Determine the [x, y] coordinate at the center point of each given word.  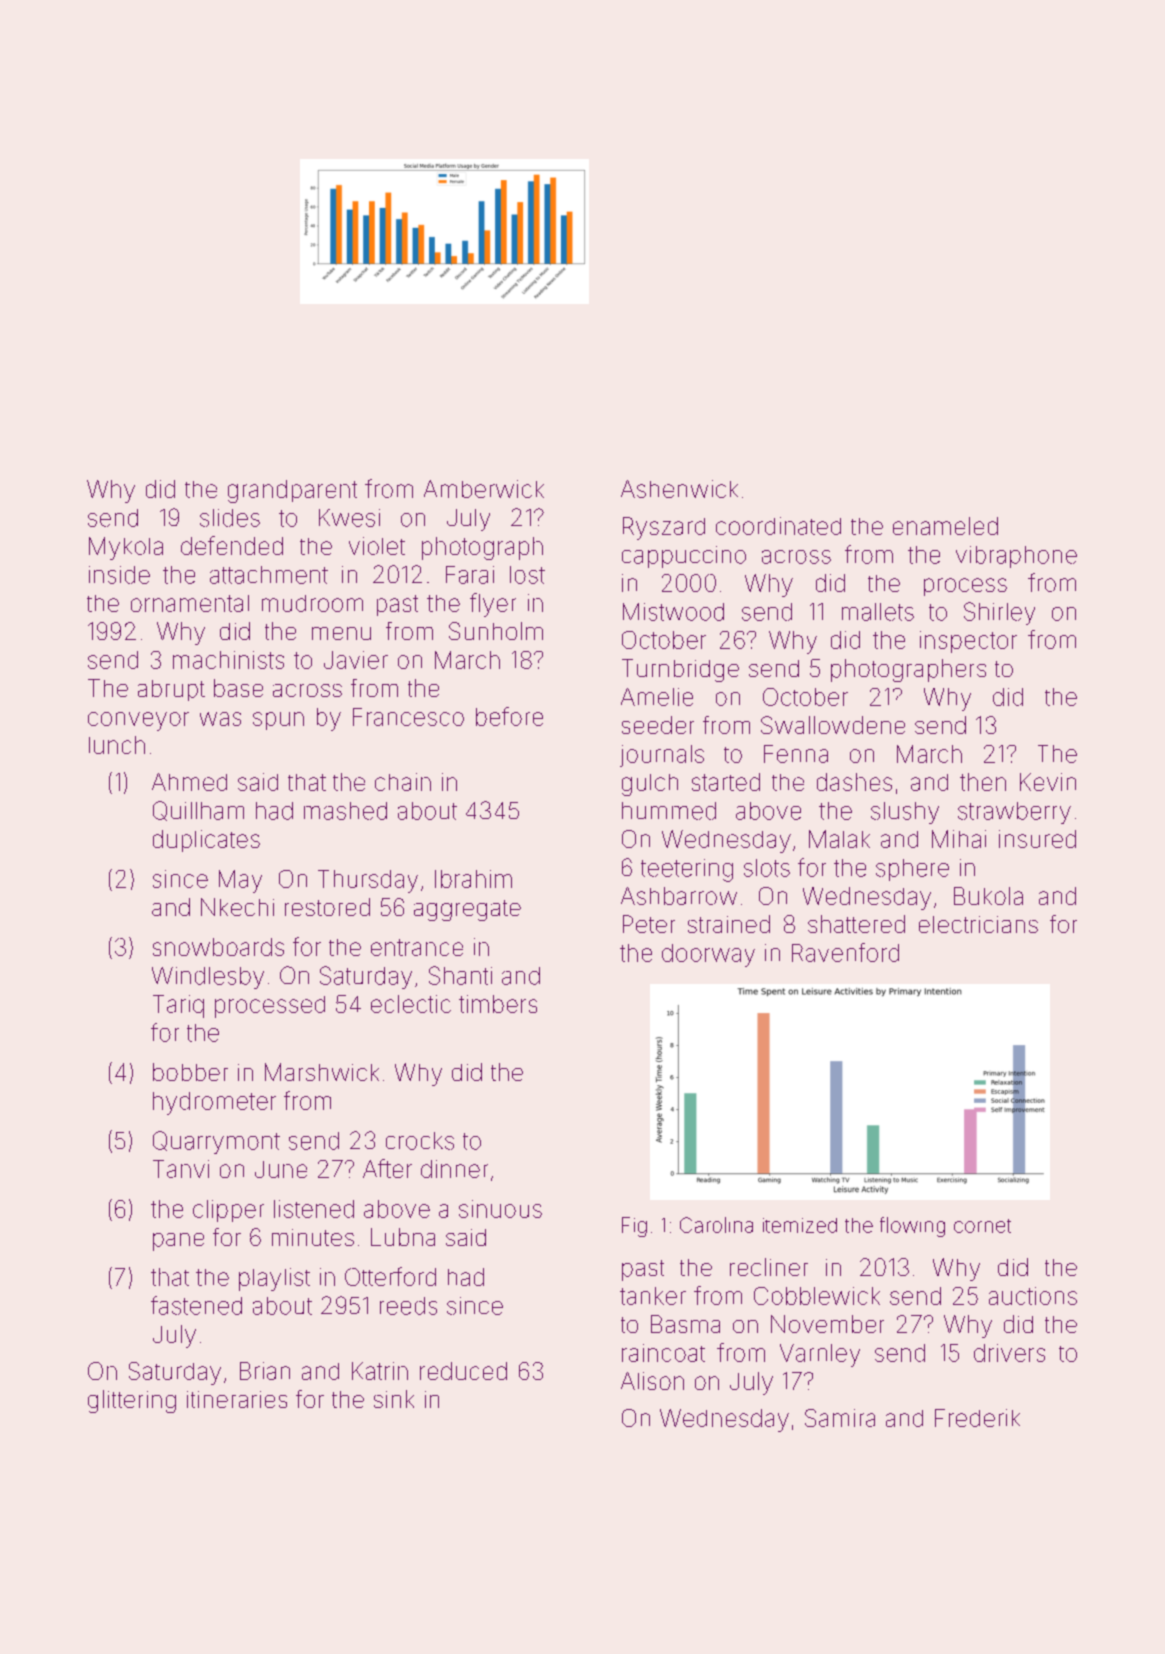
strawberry [1014, 813]
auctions [1033, 1296]
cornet [982, 1226]
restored [327, 907]
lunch [117, 745]
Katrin [380, 1371]
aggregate [467, 910]
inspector [968, 642]
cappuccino [684, 557]
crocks [420, 1141]
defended [232, 545]
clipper [228, 1211]
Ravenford [845, 952]
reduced [463, 1371]
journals [662, 756]
